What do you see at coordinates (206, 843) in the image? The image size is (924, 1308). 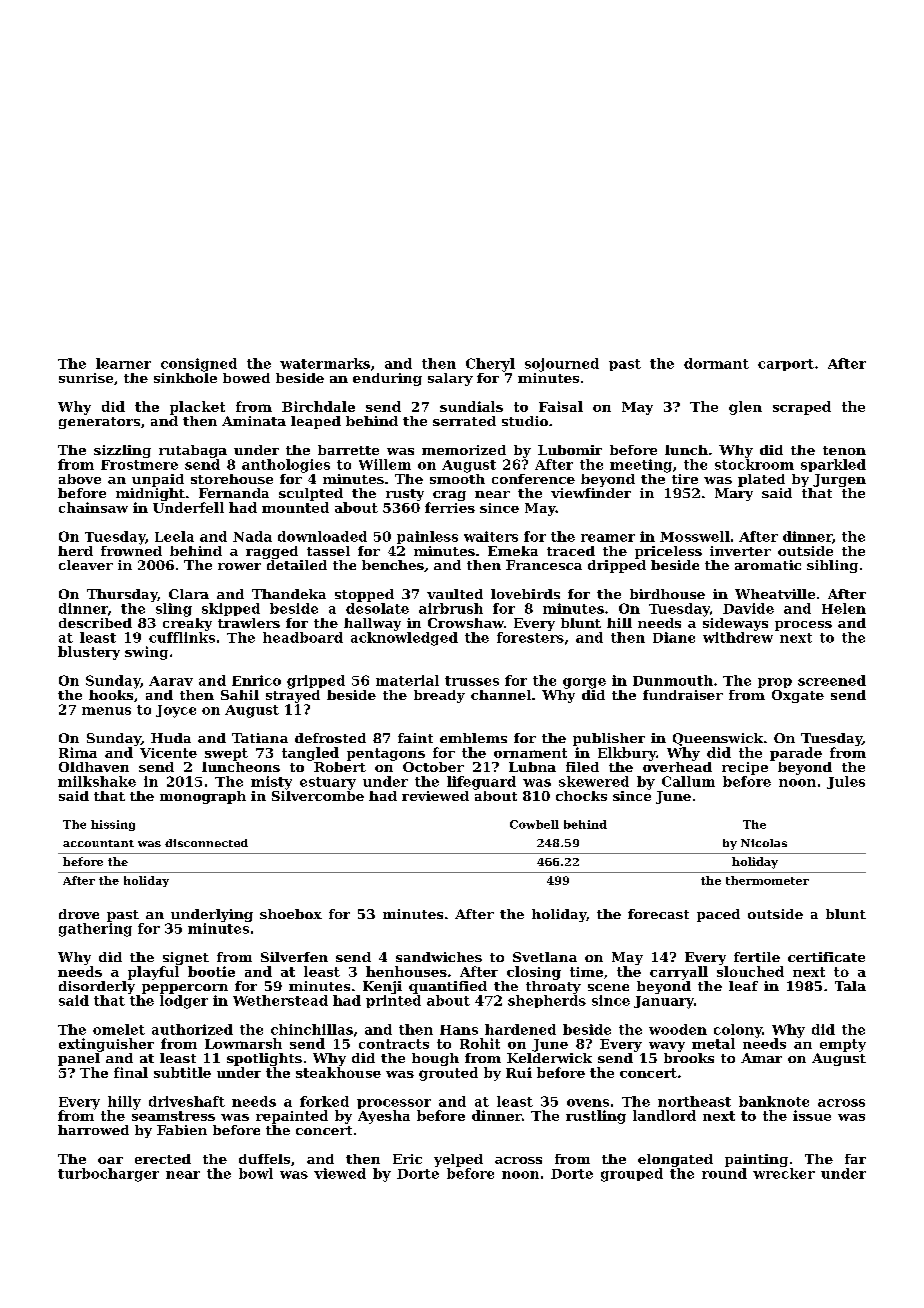 I see `disconnected` at bounding box center [206, 843].
